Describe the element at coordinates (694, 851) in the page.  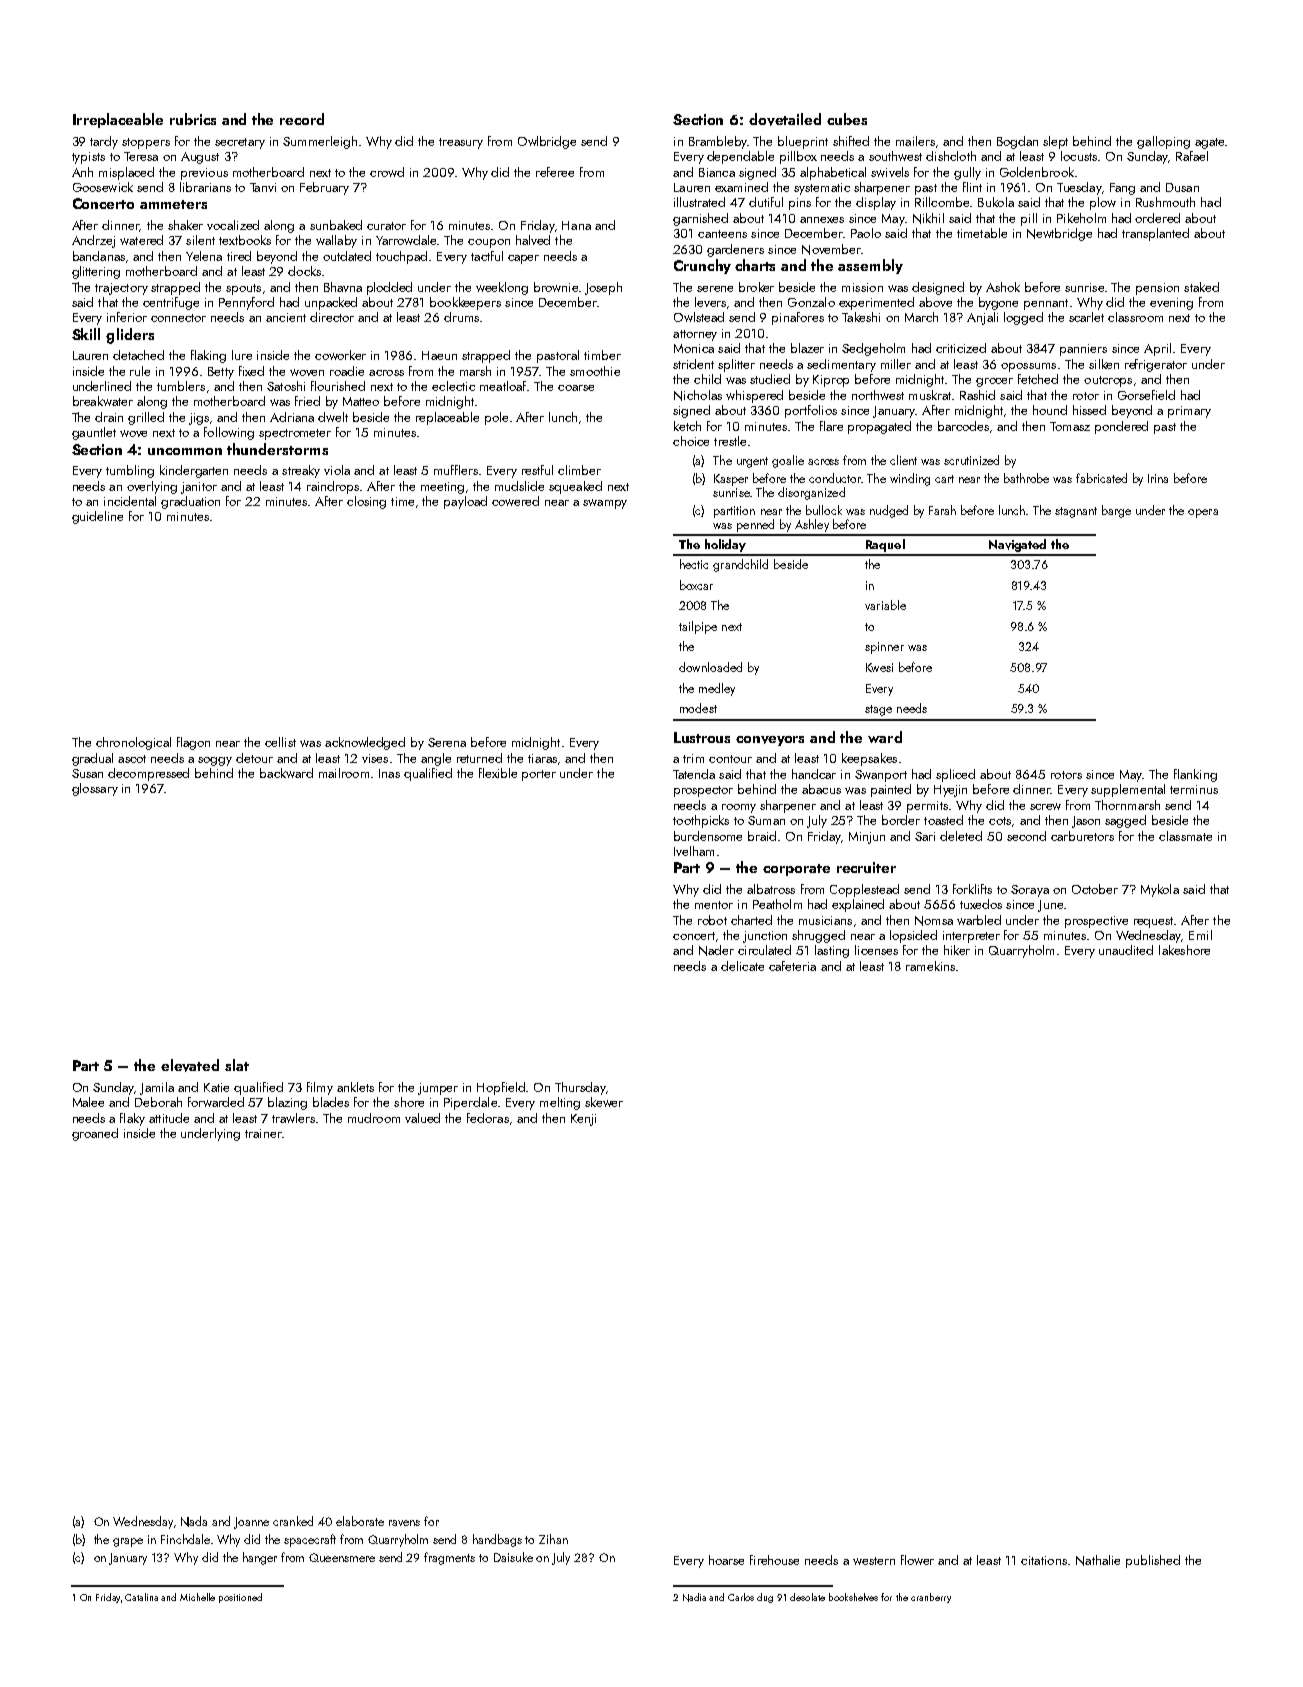
I see `Ivelham` at that location.
